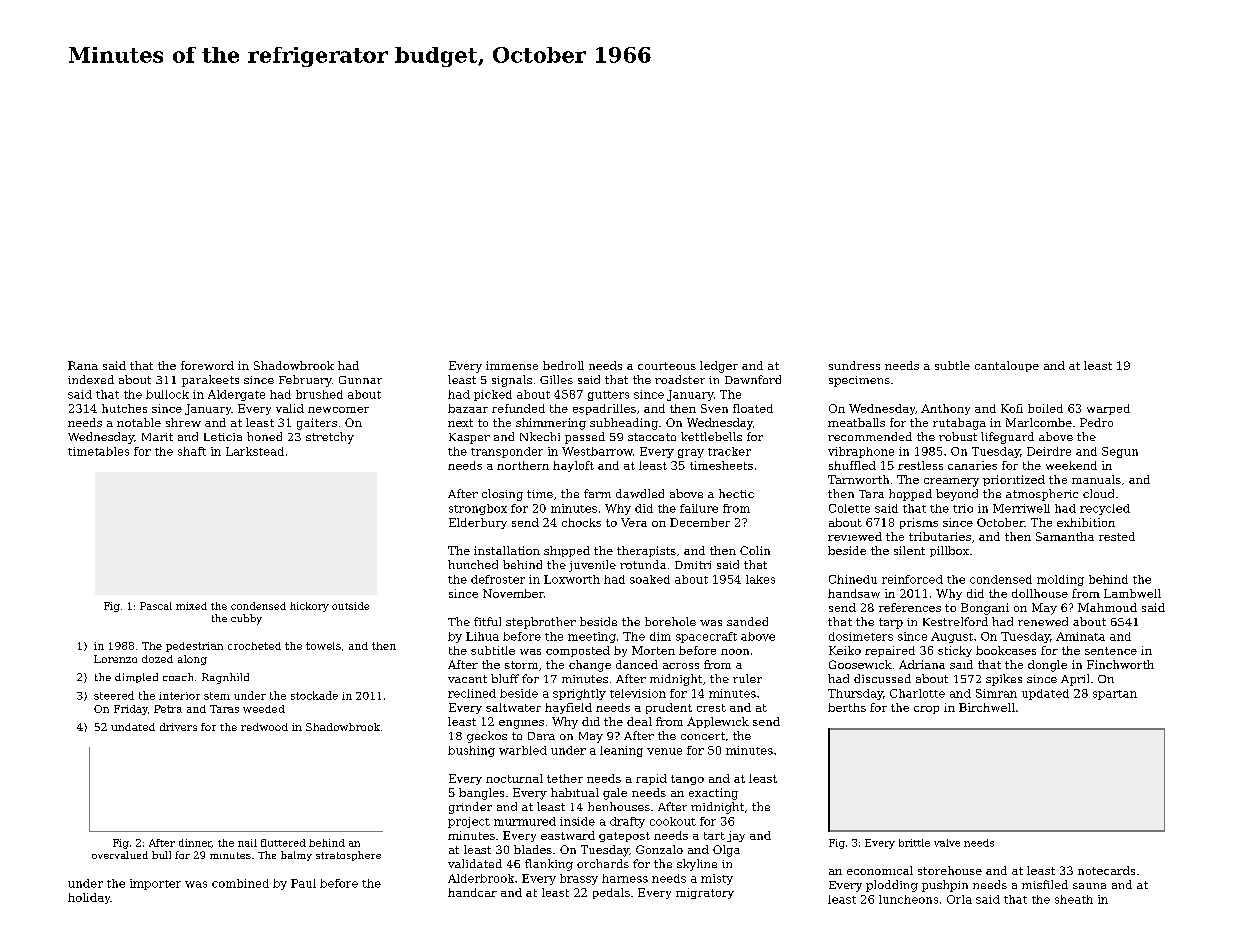  Describe the element at coordinates (747, 621) in the page. I see `sanded` at that location.
